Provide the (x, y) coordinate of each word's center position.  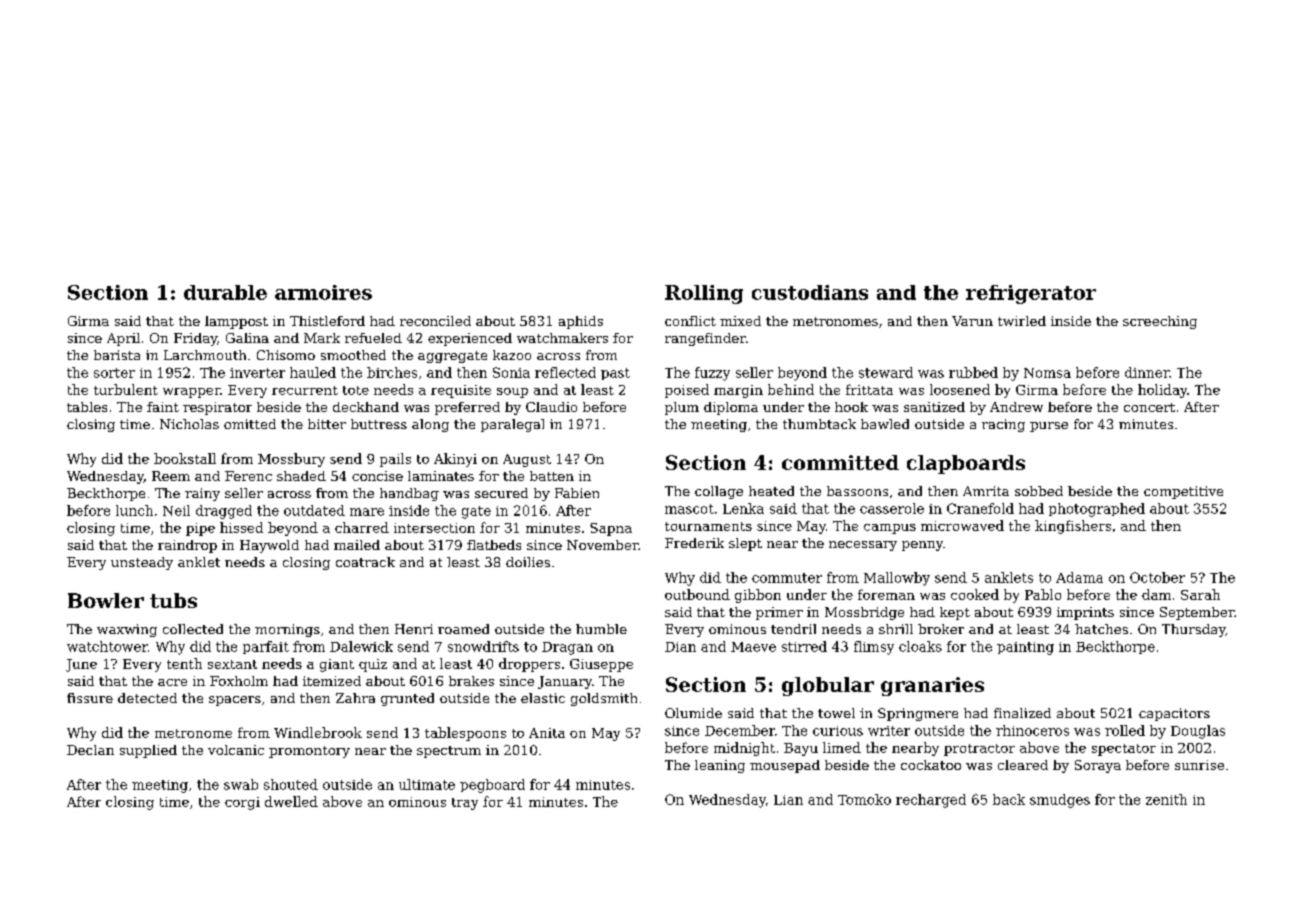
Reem (171, 476)
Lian (788, 800)
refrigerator (1031, 294)
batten (552, 476)
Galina (247, 338)
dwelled (291, 801)
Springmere (918, 714)
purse (1049, 427)
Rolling (704, 294)
